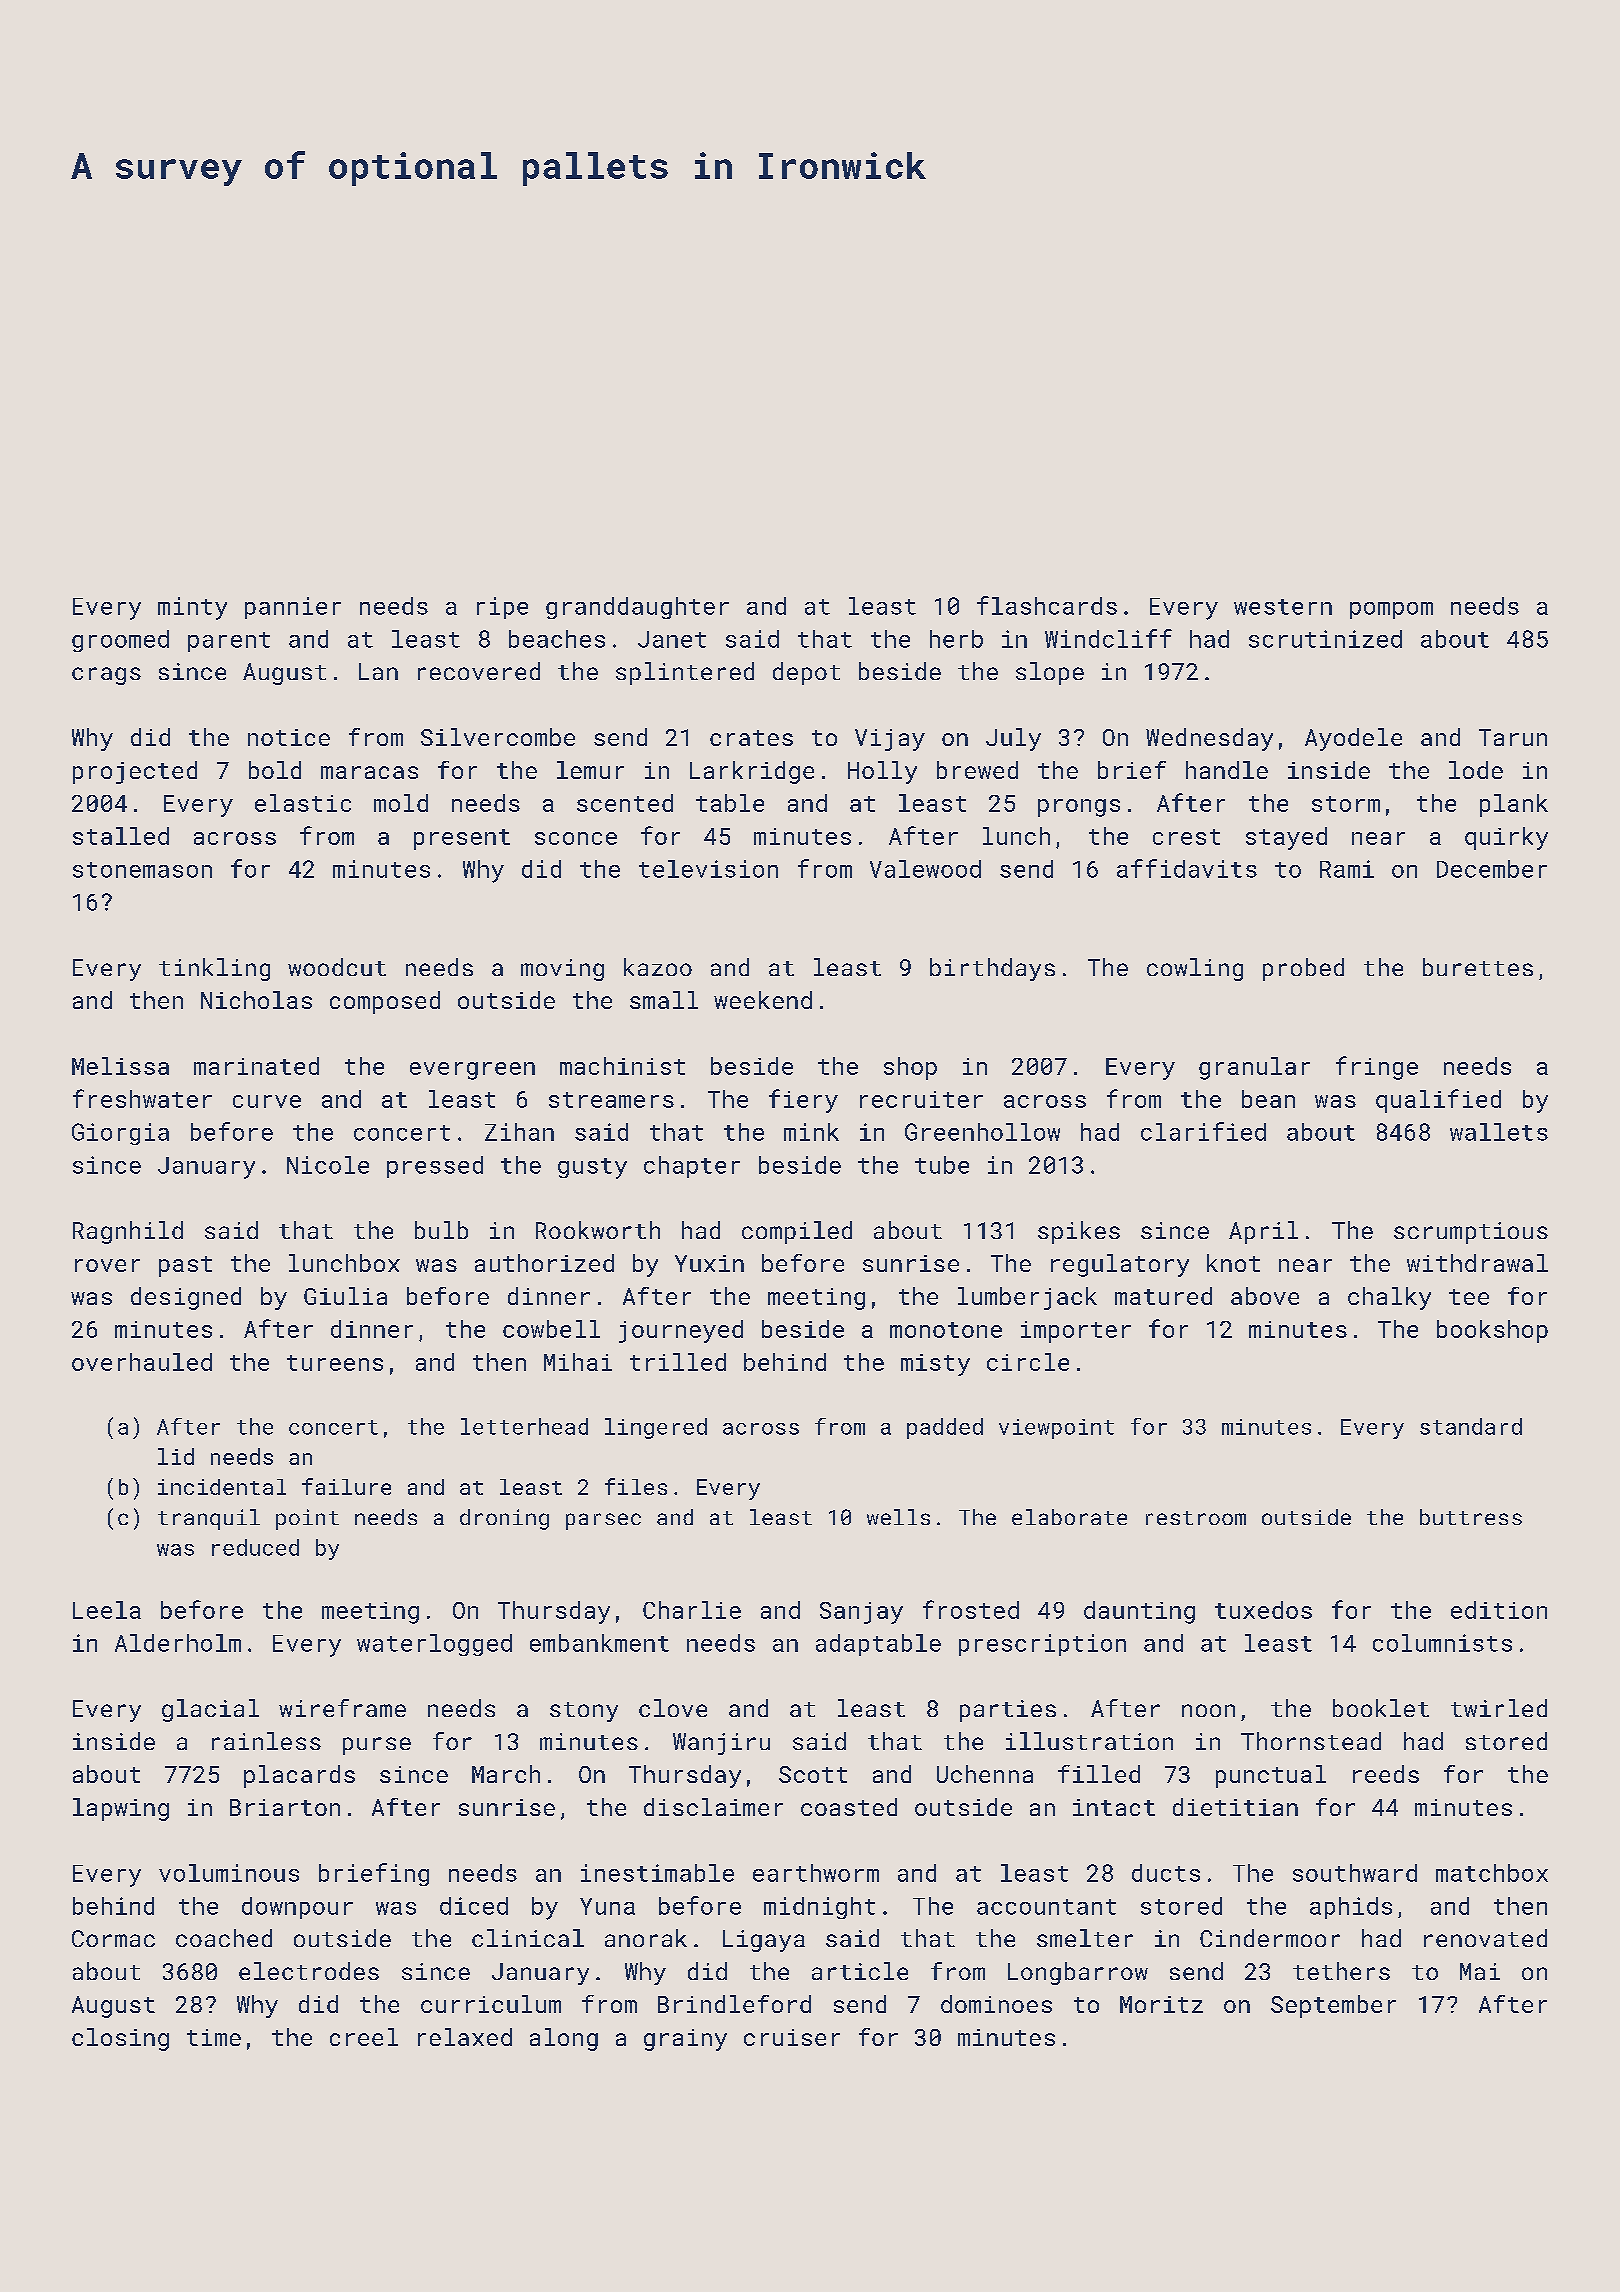 This screenshot has height=2292, width=1620. What do you see at coordinates (303, 803) in the screenshot?
I see `elastic` at bounding box center [303, 803].
